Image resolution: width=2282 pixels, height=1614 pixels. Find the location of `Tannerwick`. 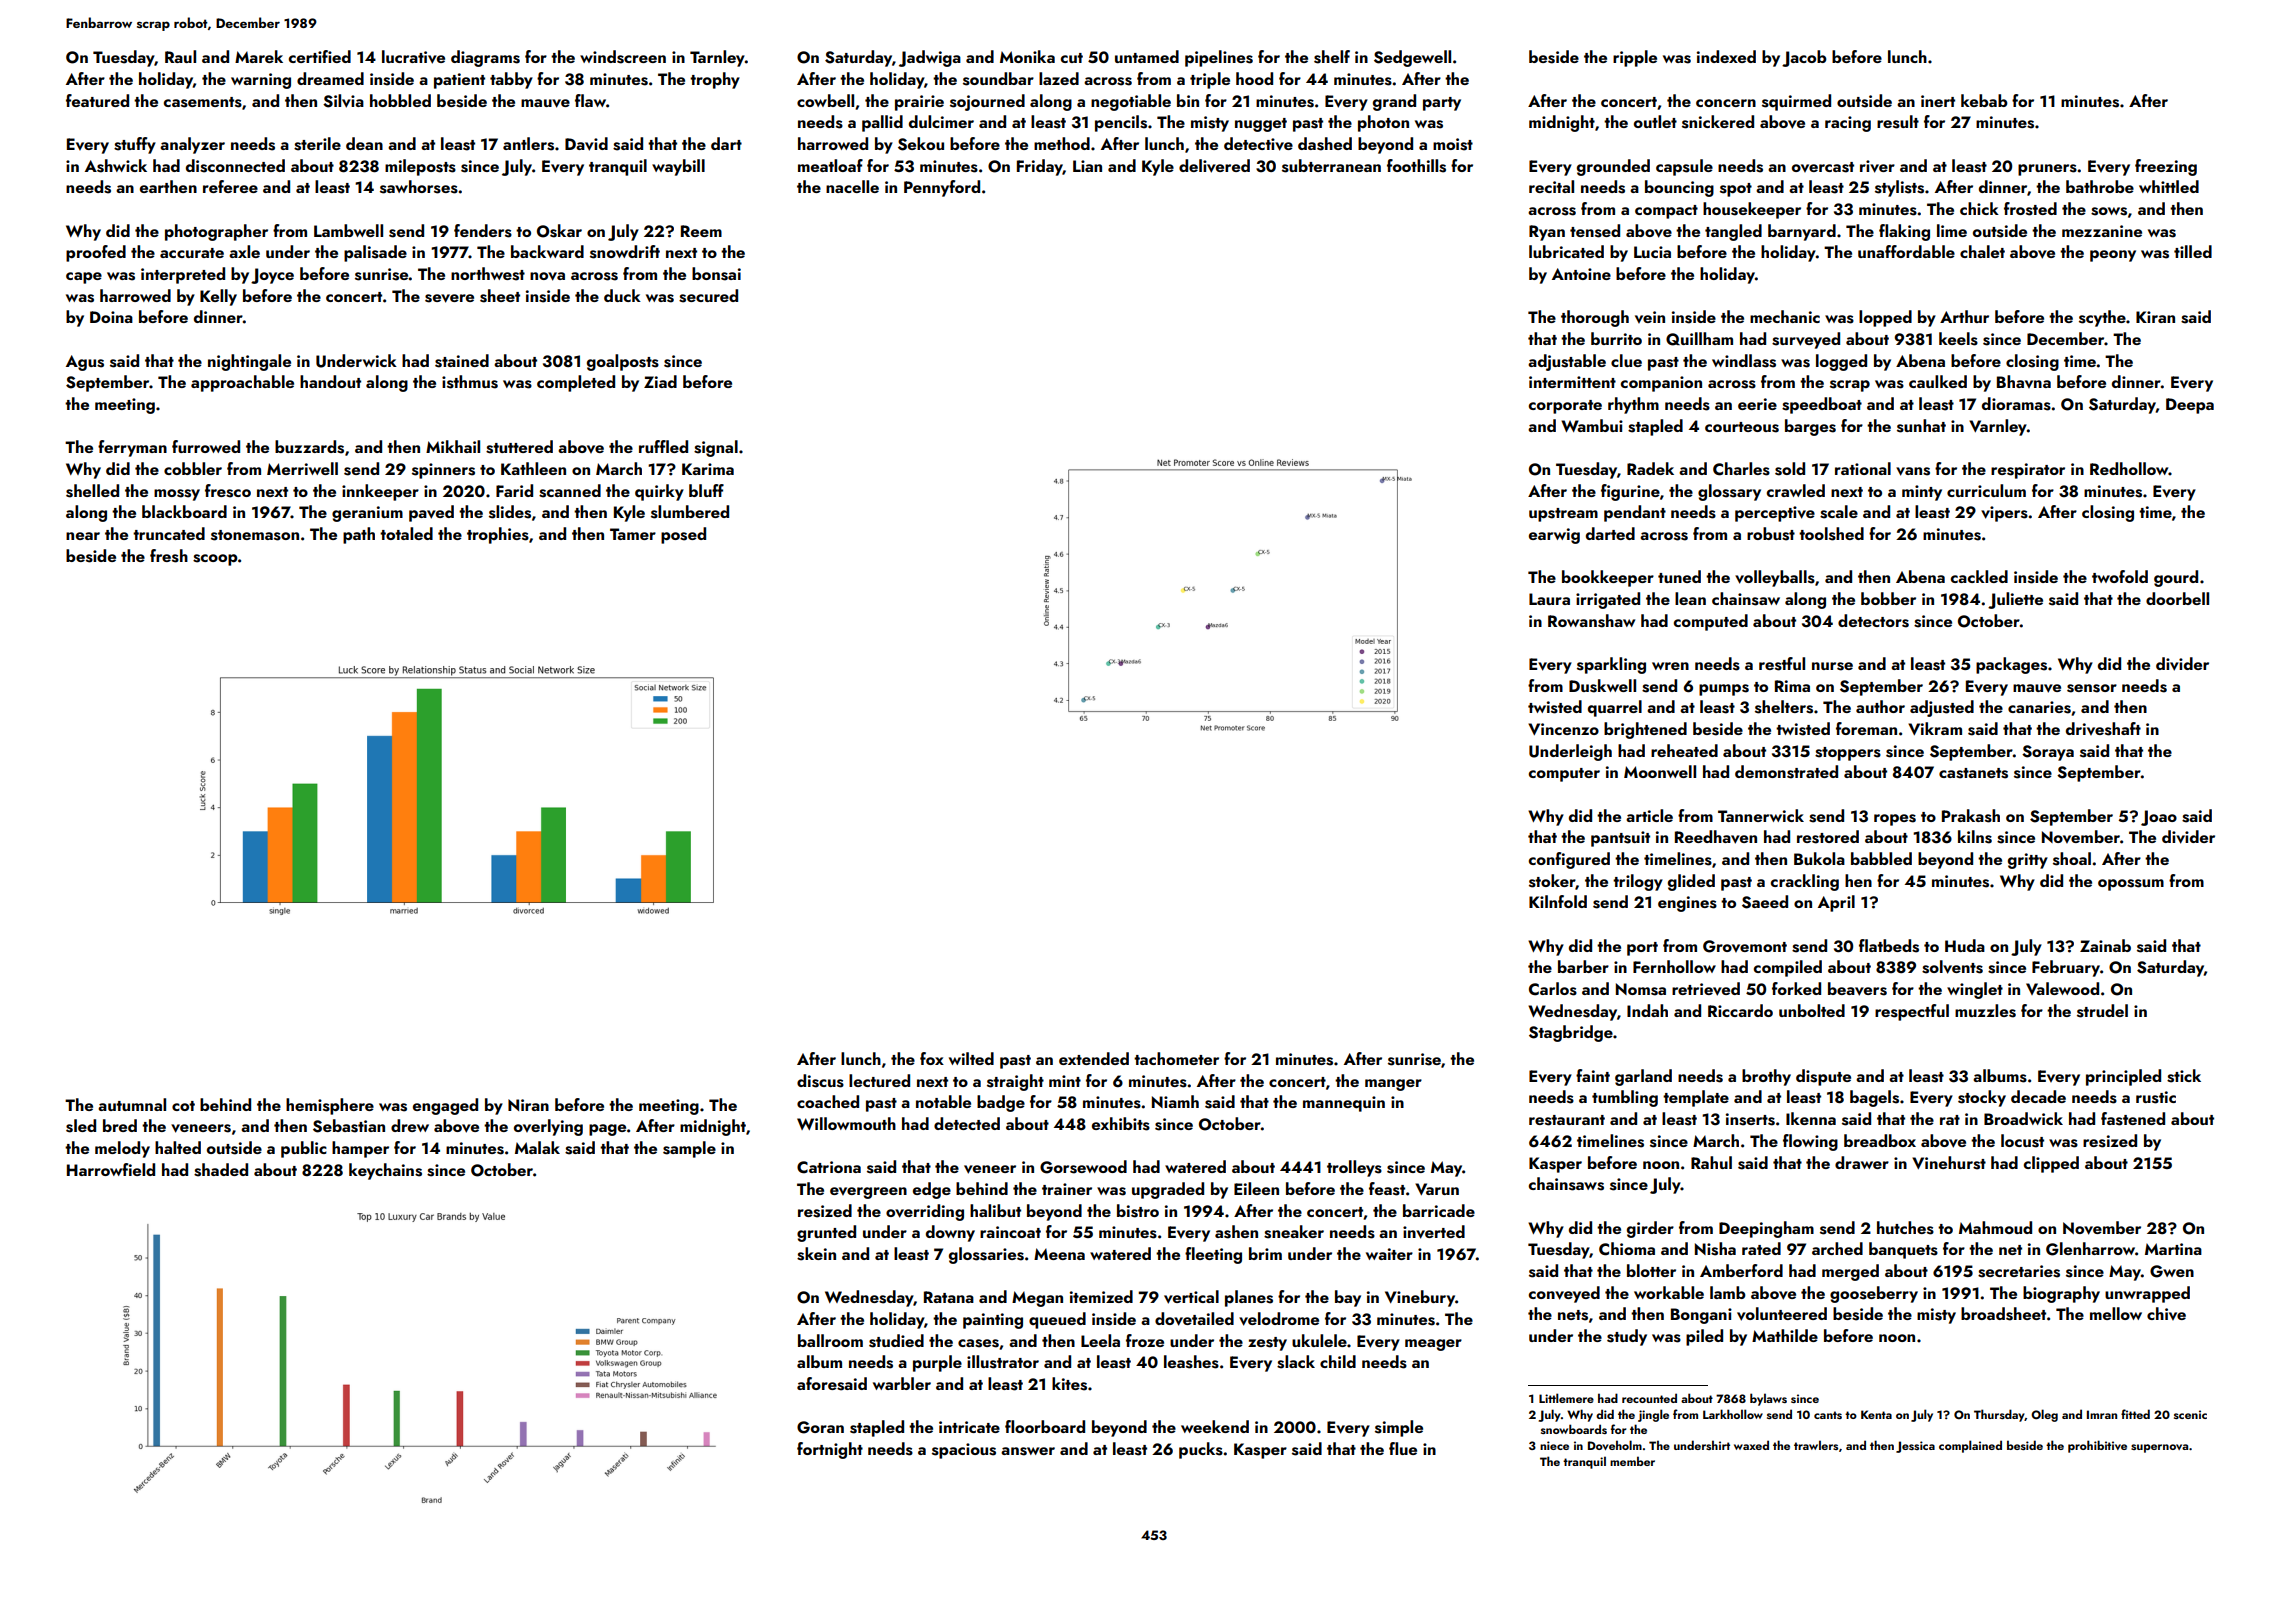

Tannerwick is located at coordinates (1761, 815).
